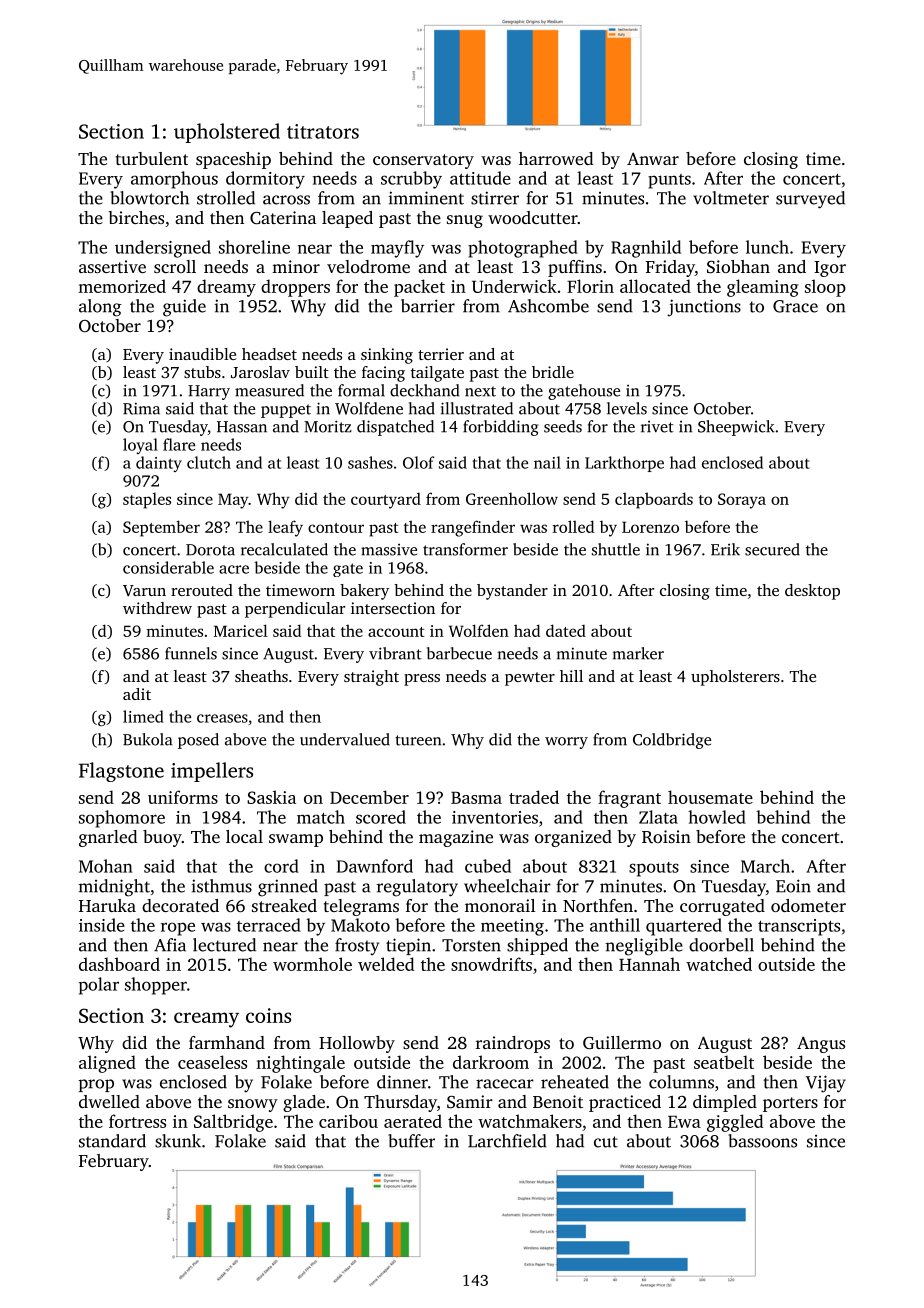 The height and width of the screenshot is (1308, 924). Describe the element at coordinates (428, 306) in the screenshot. I see `barrier` at that location.
